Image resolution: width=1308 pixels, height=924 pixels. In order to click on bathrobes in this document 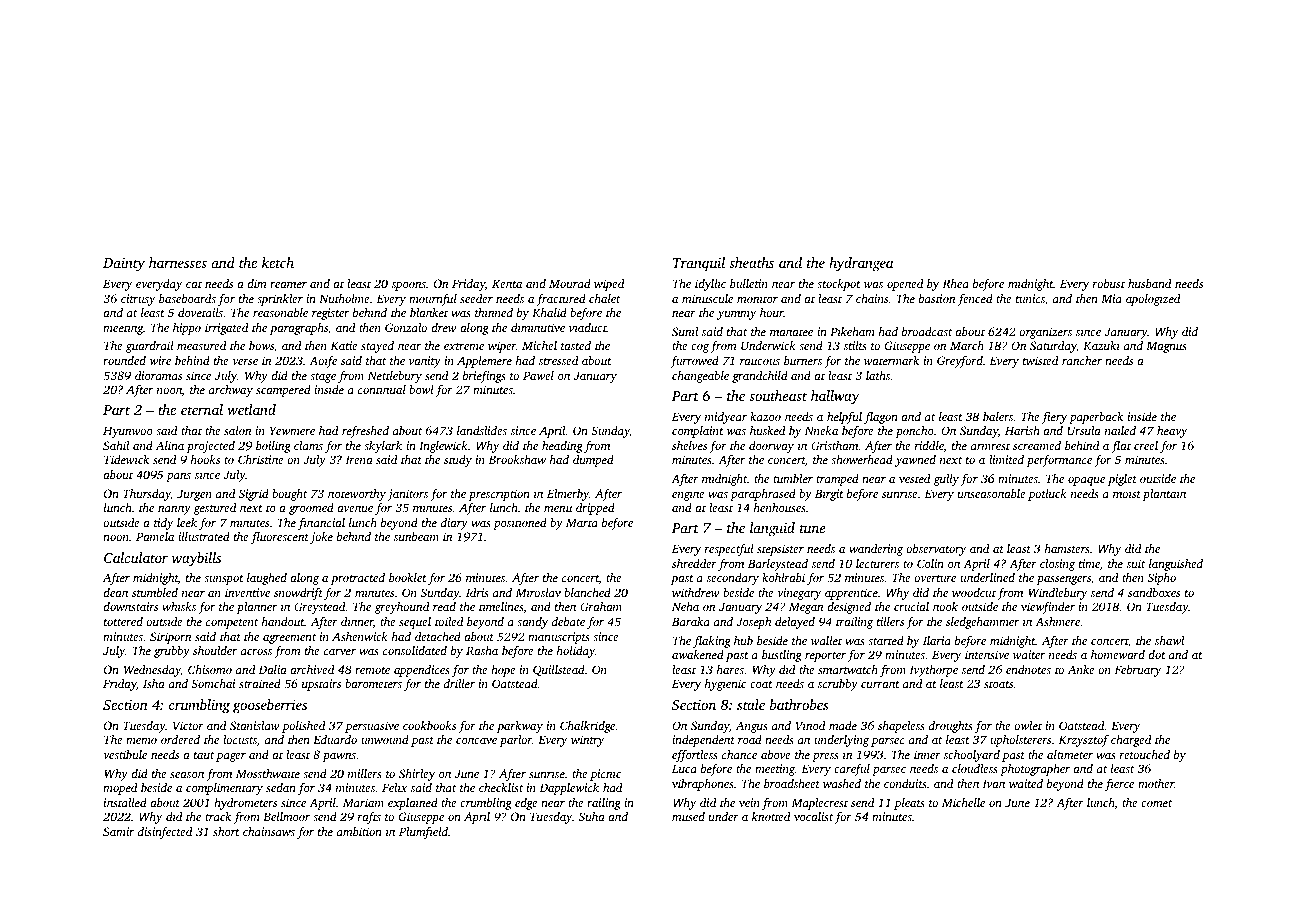, I will do `click(799, 704)`.
